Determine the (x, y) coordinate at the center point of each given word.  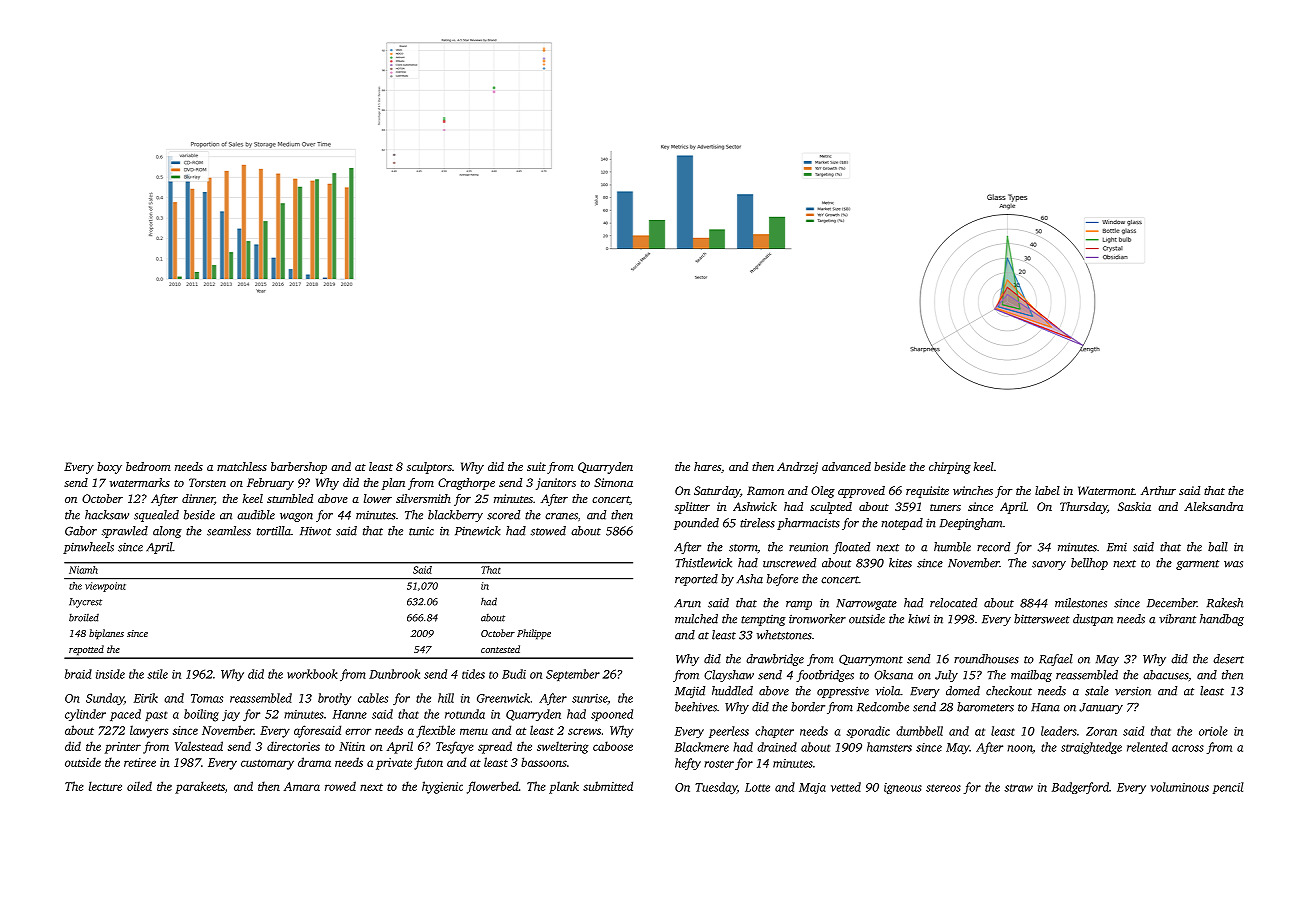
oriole (1213, 731)
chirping (950, 468)
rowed (340, 786)
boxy (109, 468)
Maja (812, 788)
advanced (846, 466)
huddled (732, 691)
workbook (312, 674)
